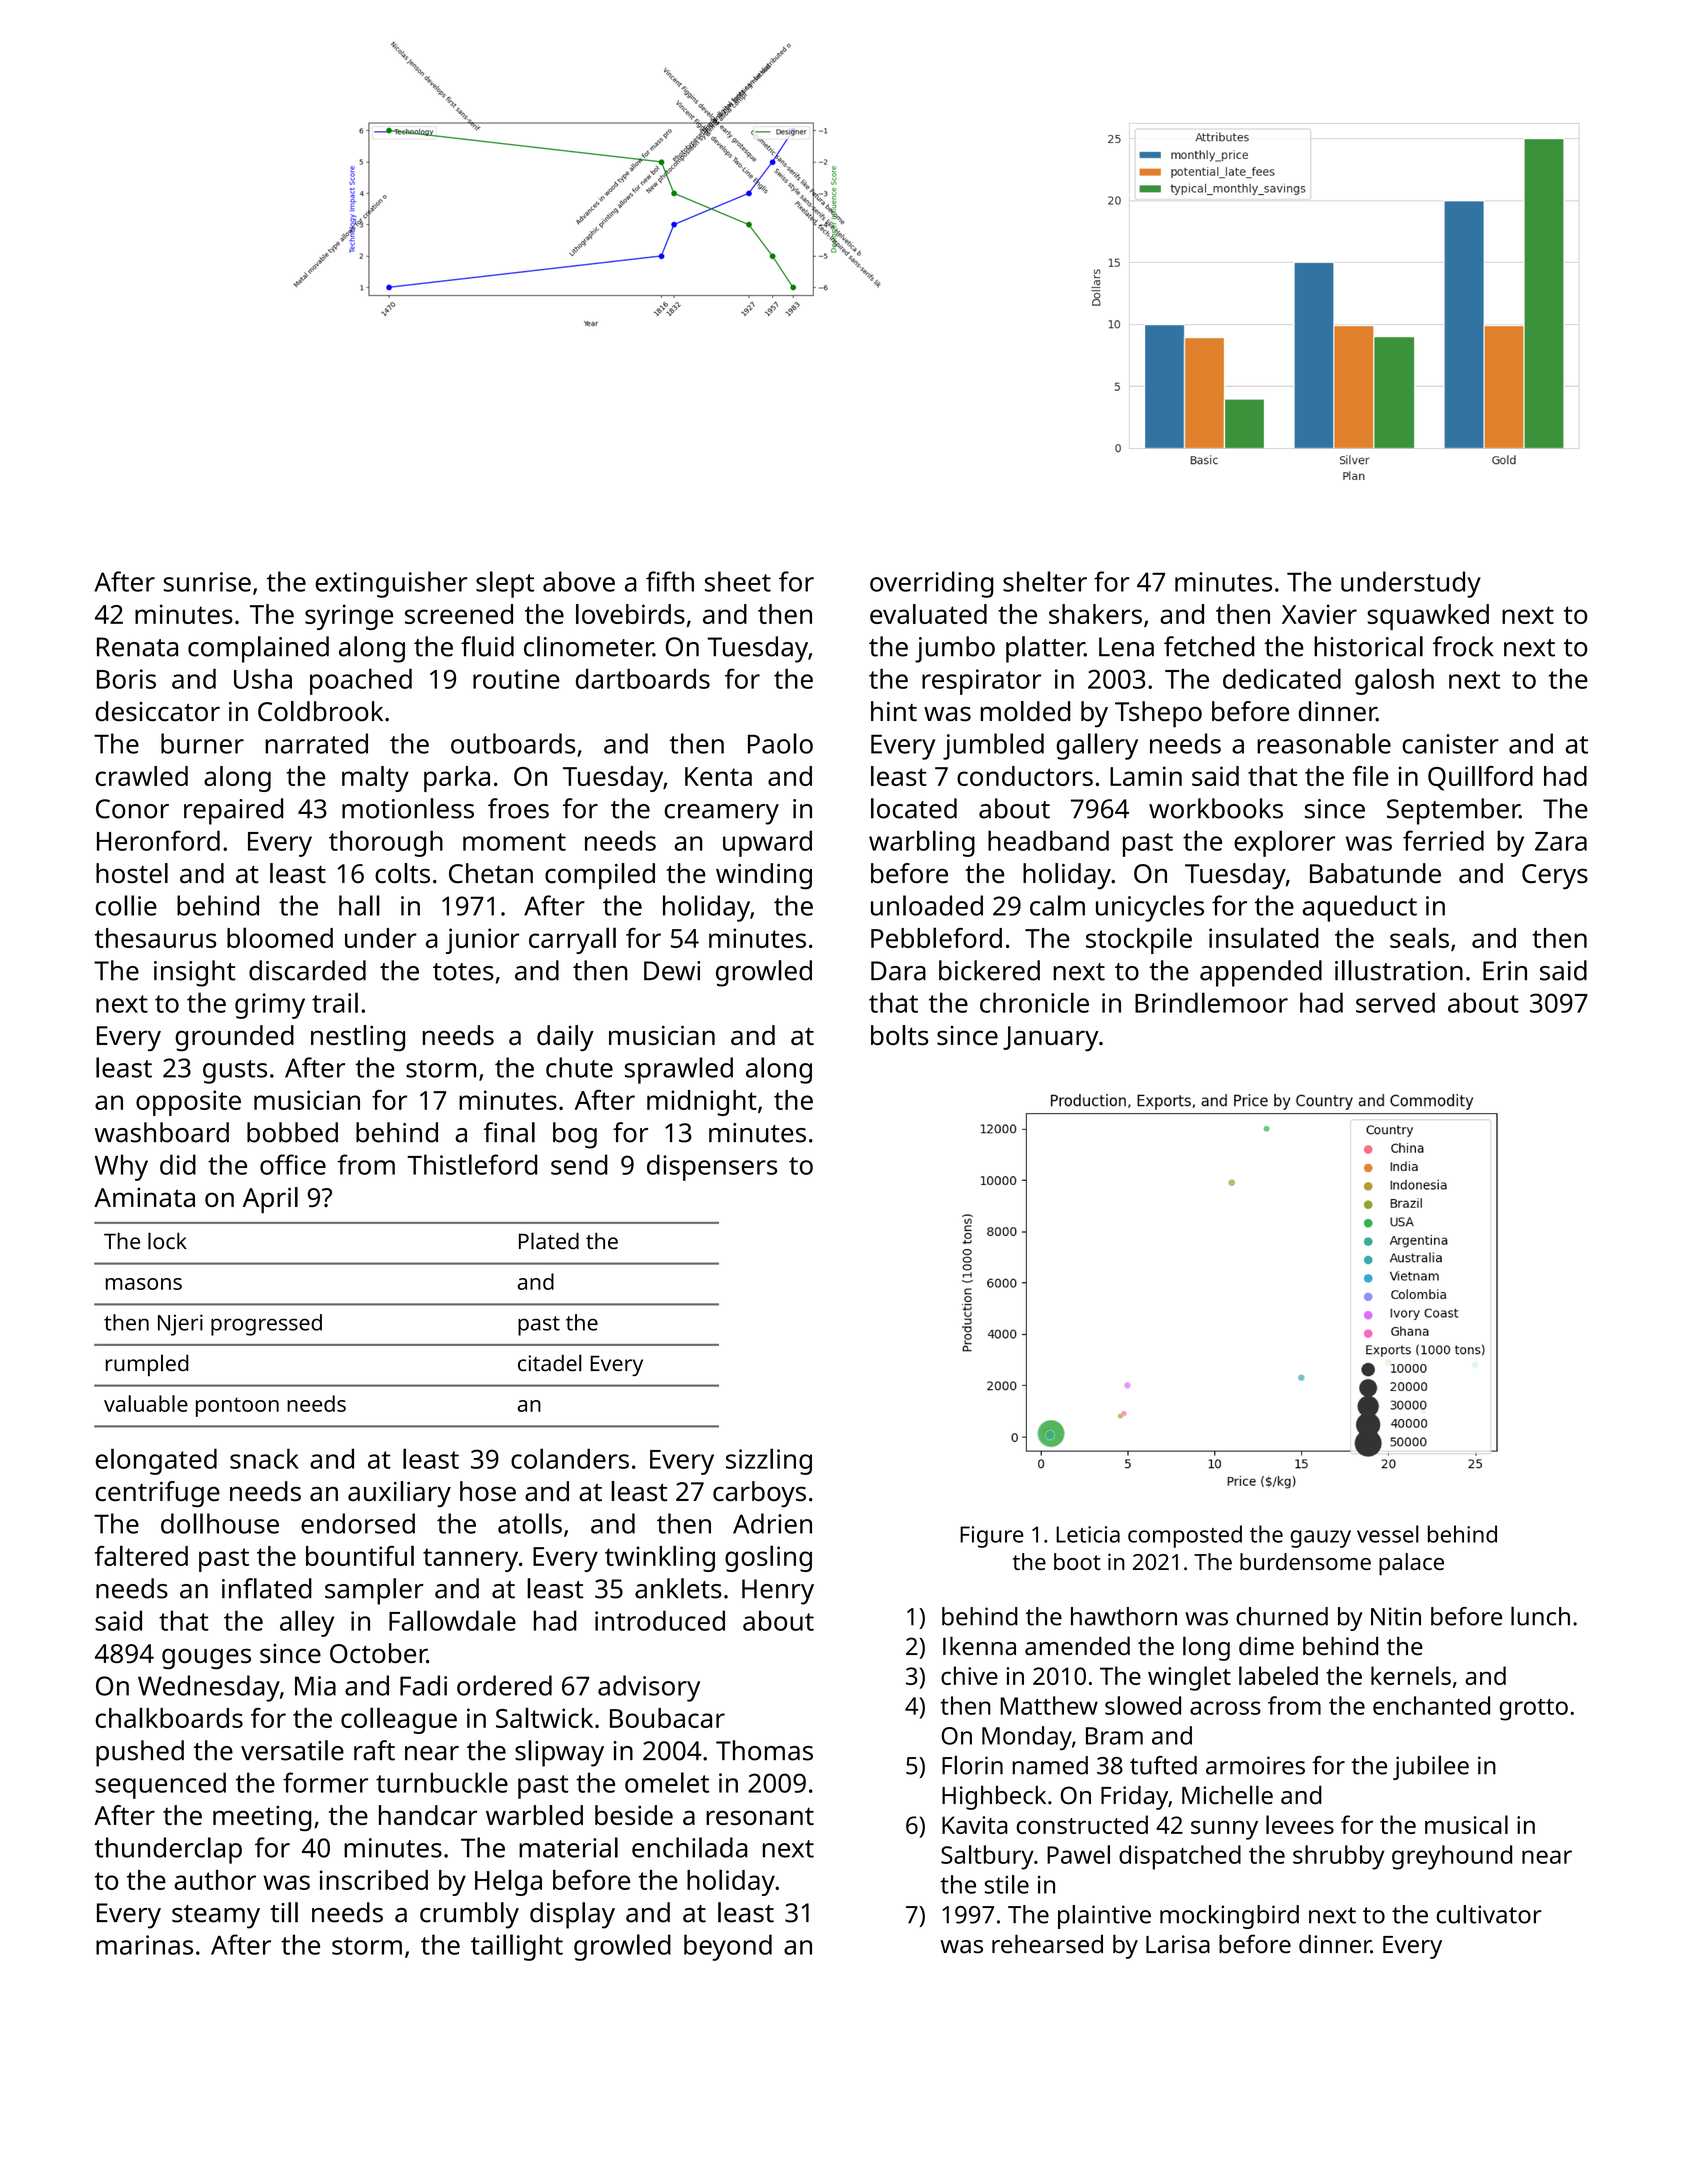 The width and height of the screenshot is (1683, 2178). Describe the element at coordinates (575, 1135) in the screenshot. I see `bog` at that location.
